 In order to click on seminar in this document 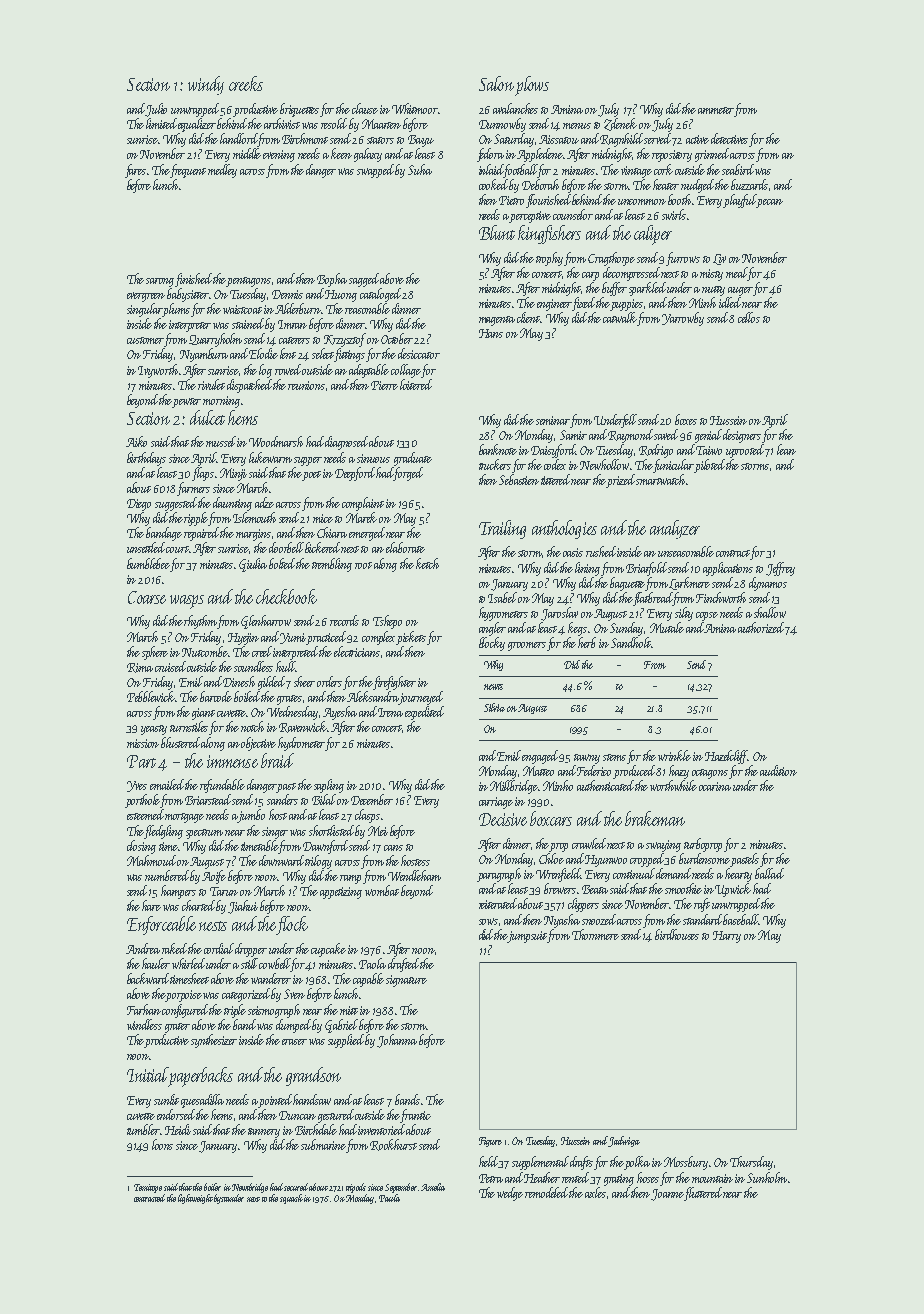, I will do `click(553, 420)`.
